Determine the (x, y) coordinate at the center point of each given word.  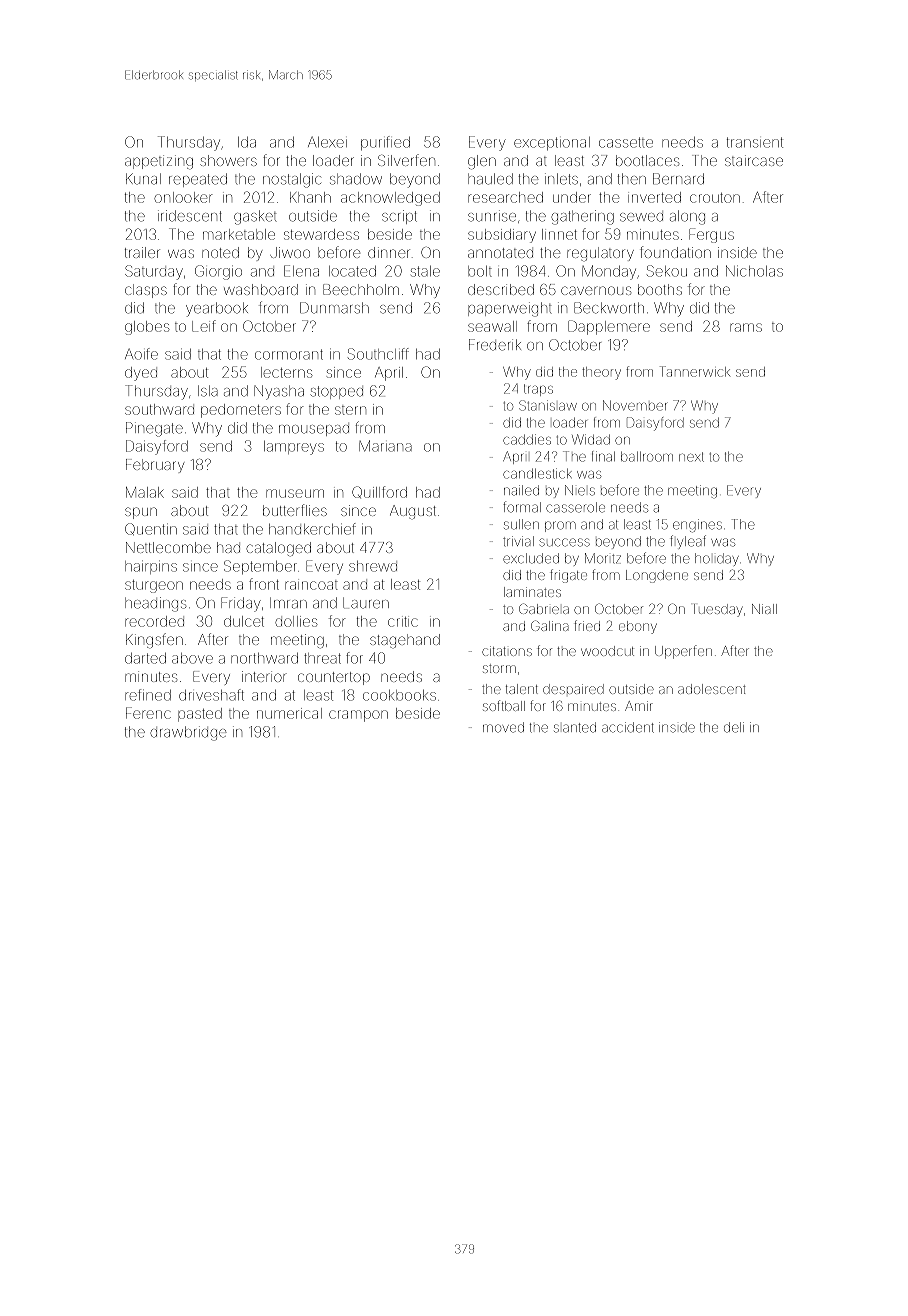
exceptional (552, 143)
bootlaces (647, 160)
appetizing (159, 162)
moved (503, 727)
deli (734, 727)
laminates (532, 592)
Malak (145, 492)
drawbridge (188, 733)
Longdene (657, 576)
